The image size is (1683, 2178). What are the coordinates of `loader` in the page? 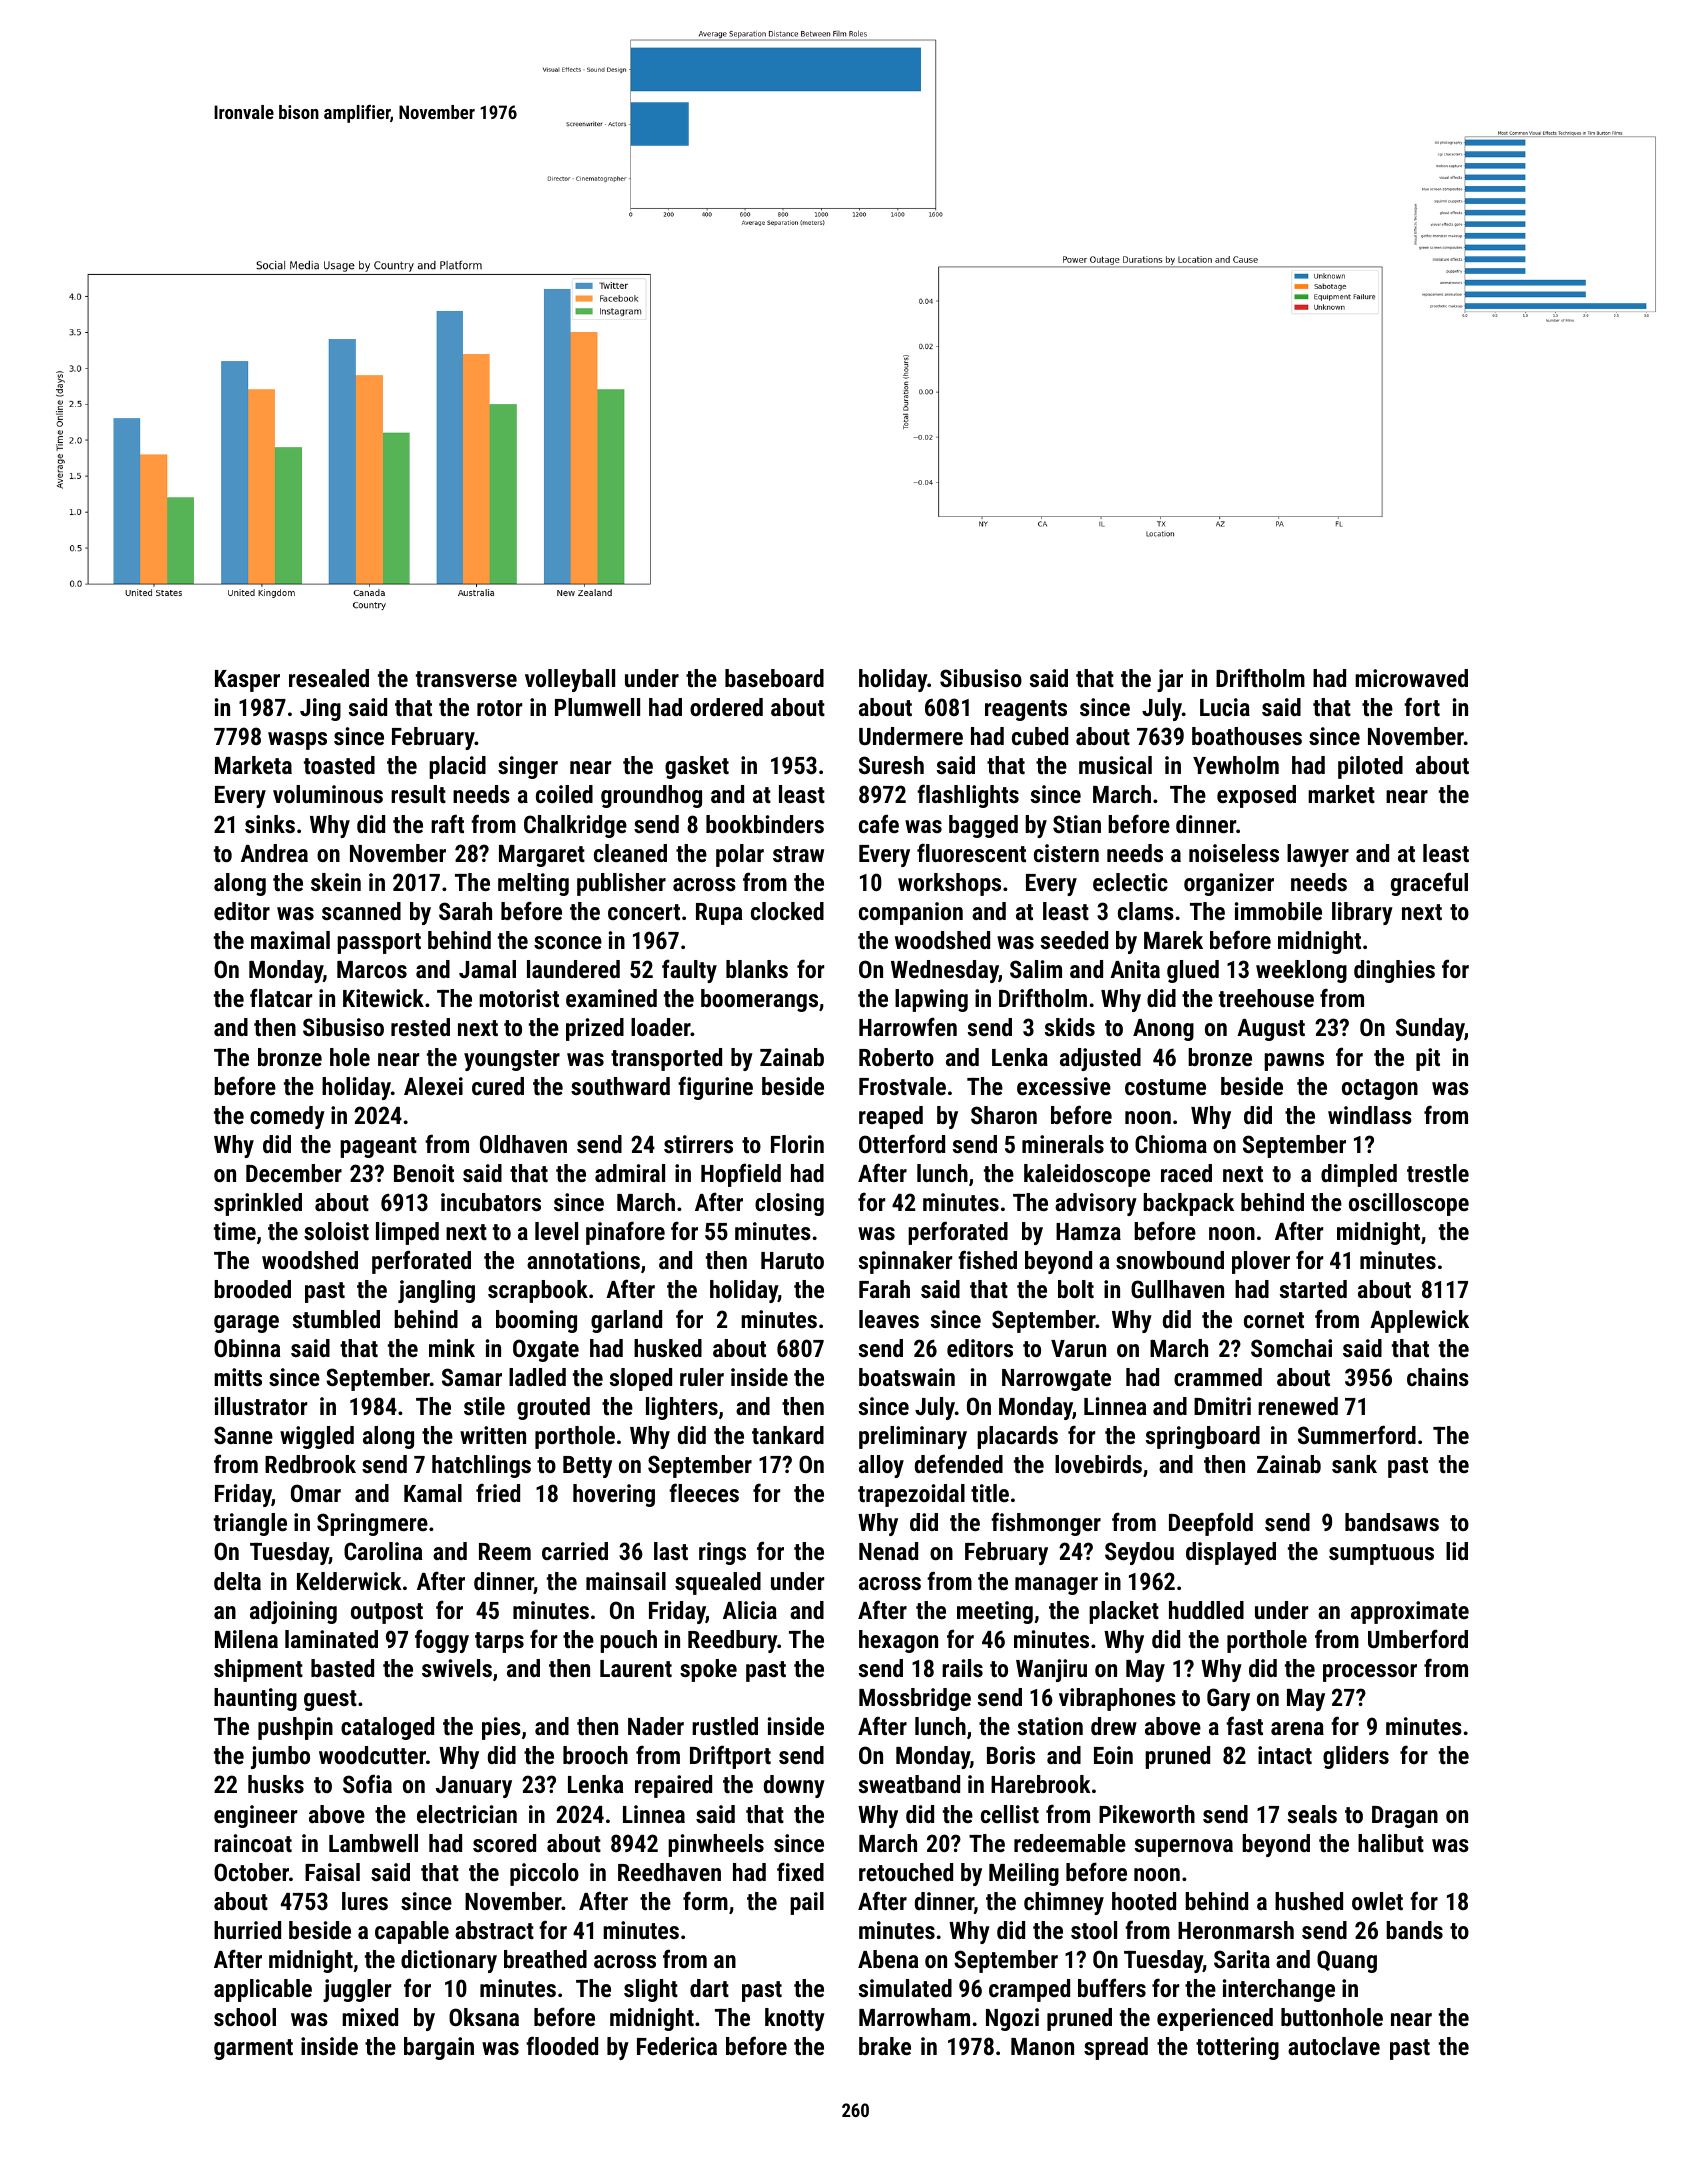 It's located at (661, 1027).
